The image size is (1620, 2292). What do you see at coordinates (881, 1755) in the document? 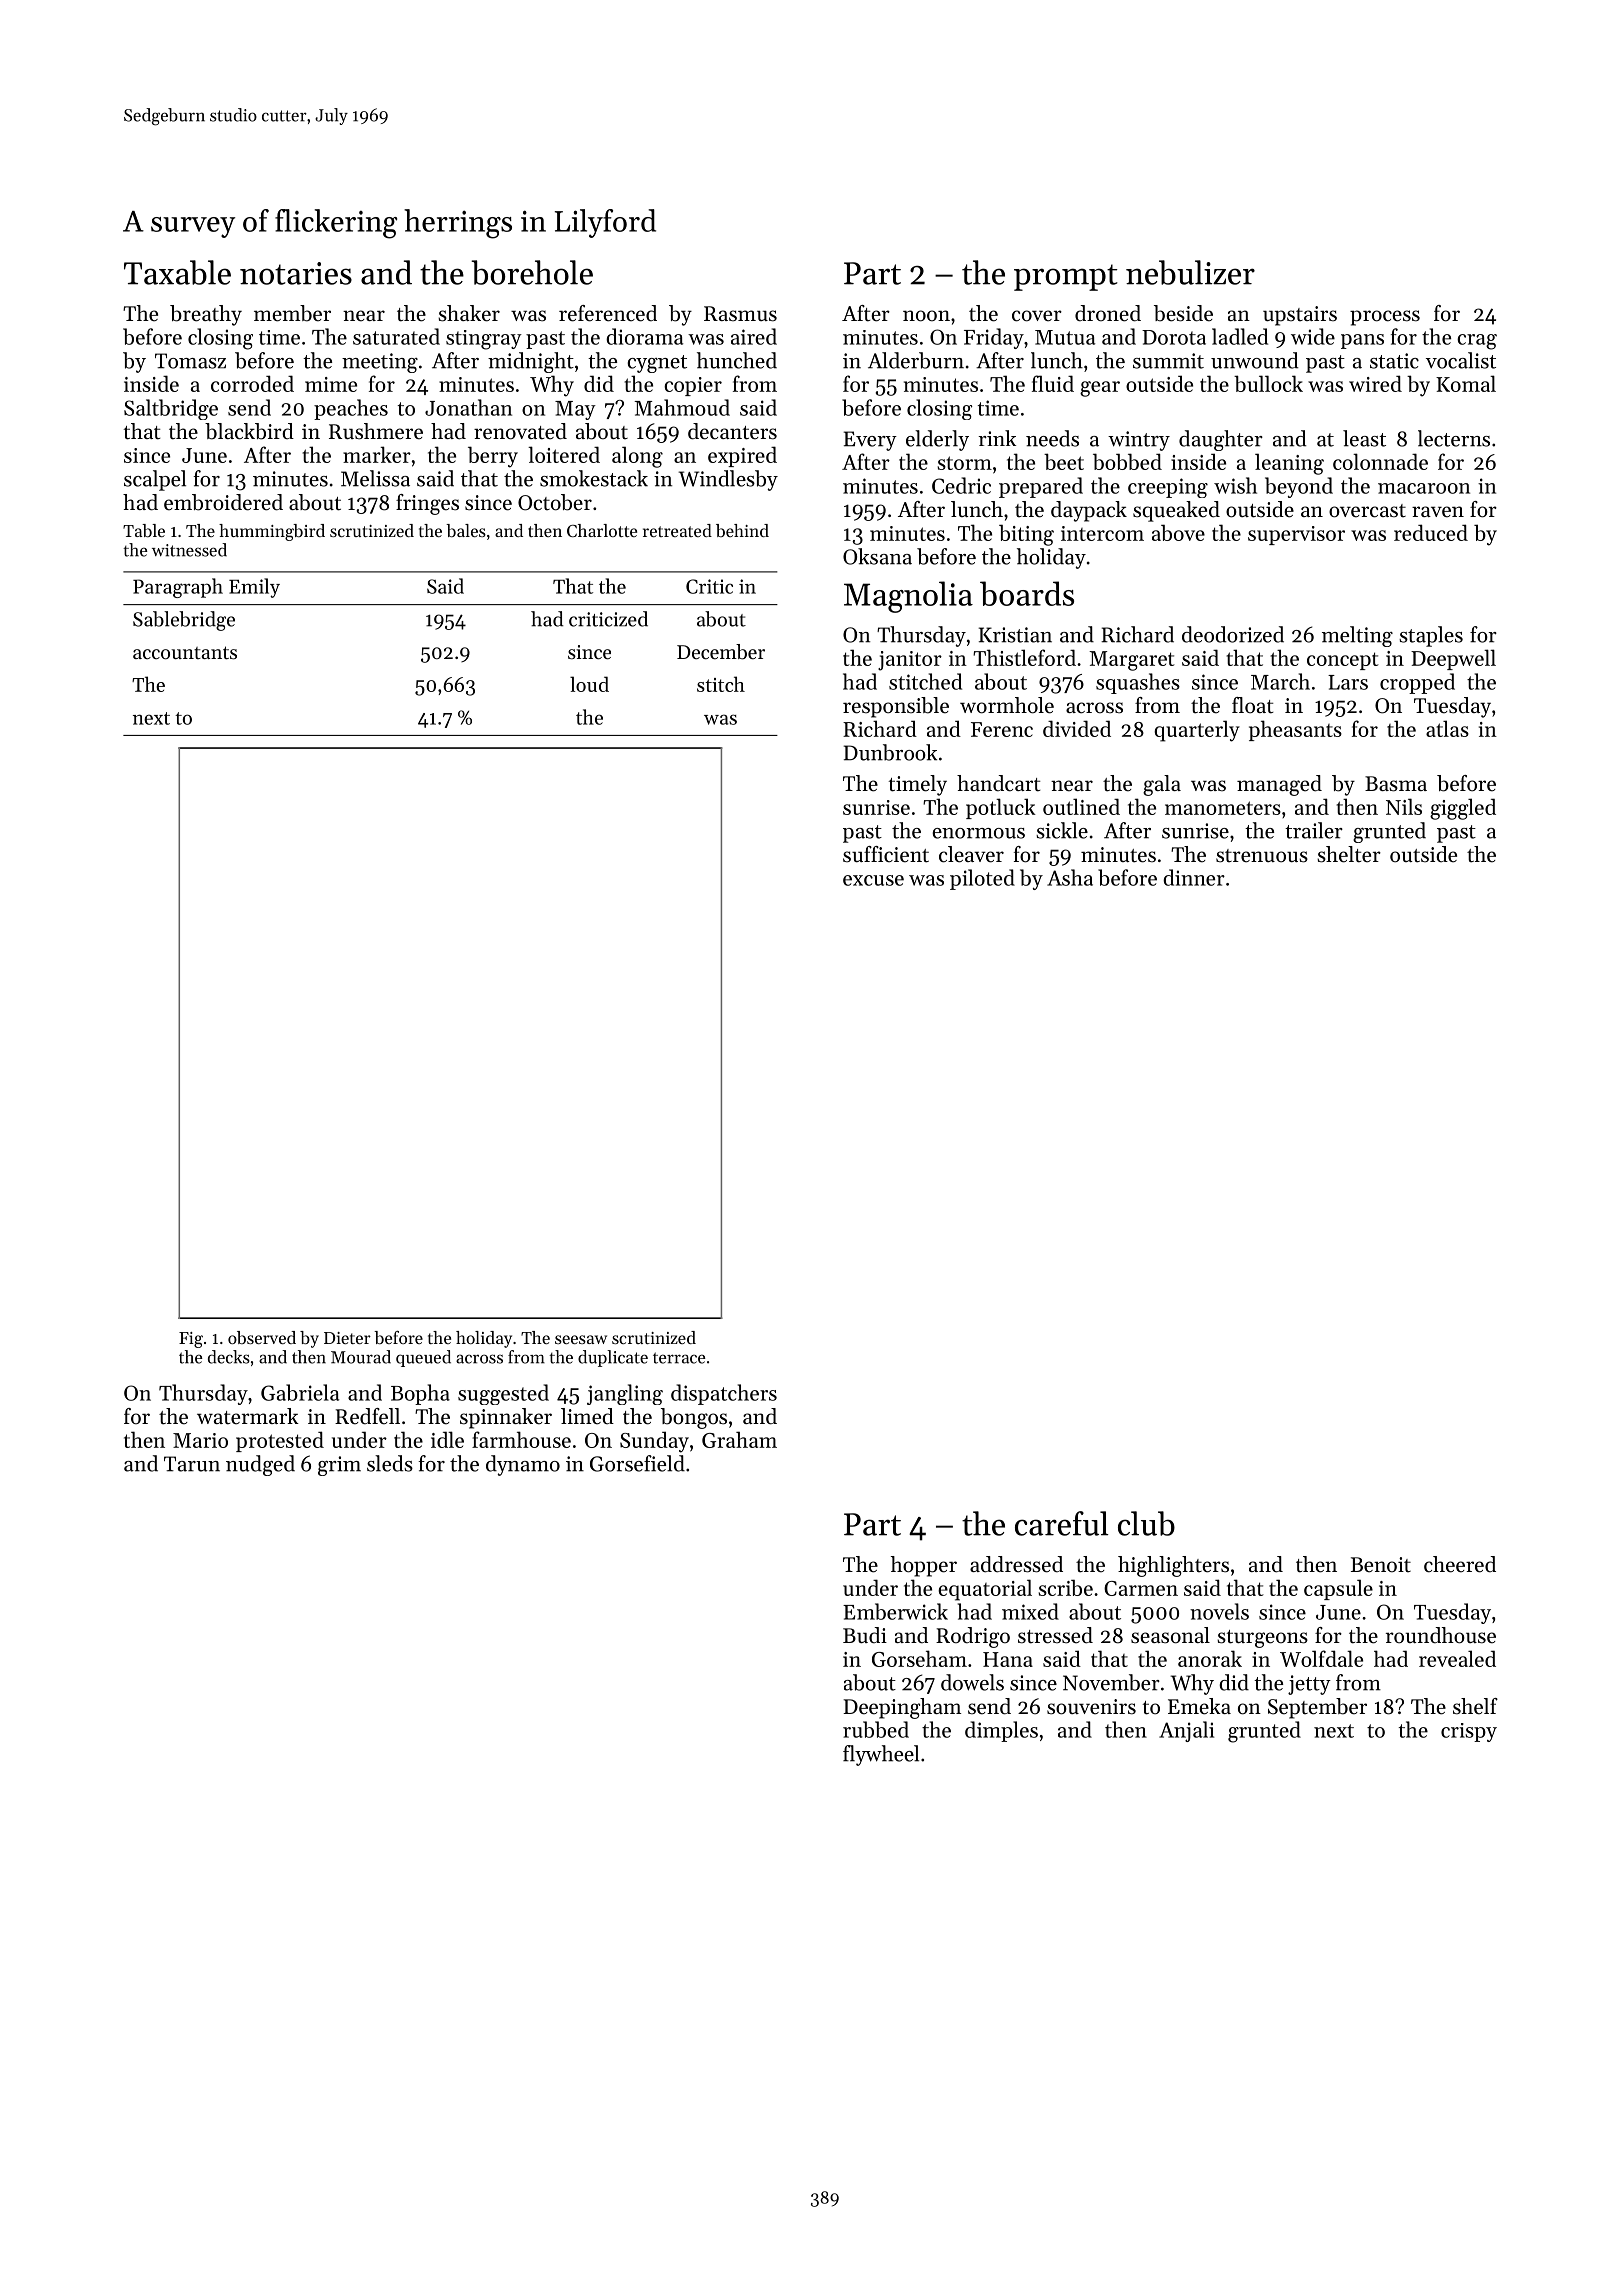
I see `flywheel` at bounding box center [881, 1755].
